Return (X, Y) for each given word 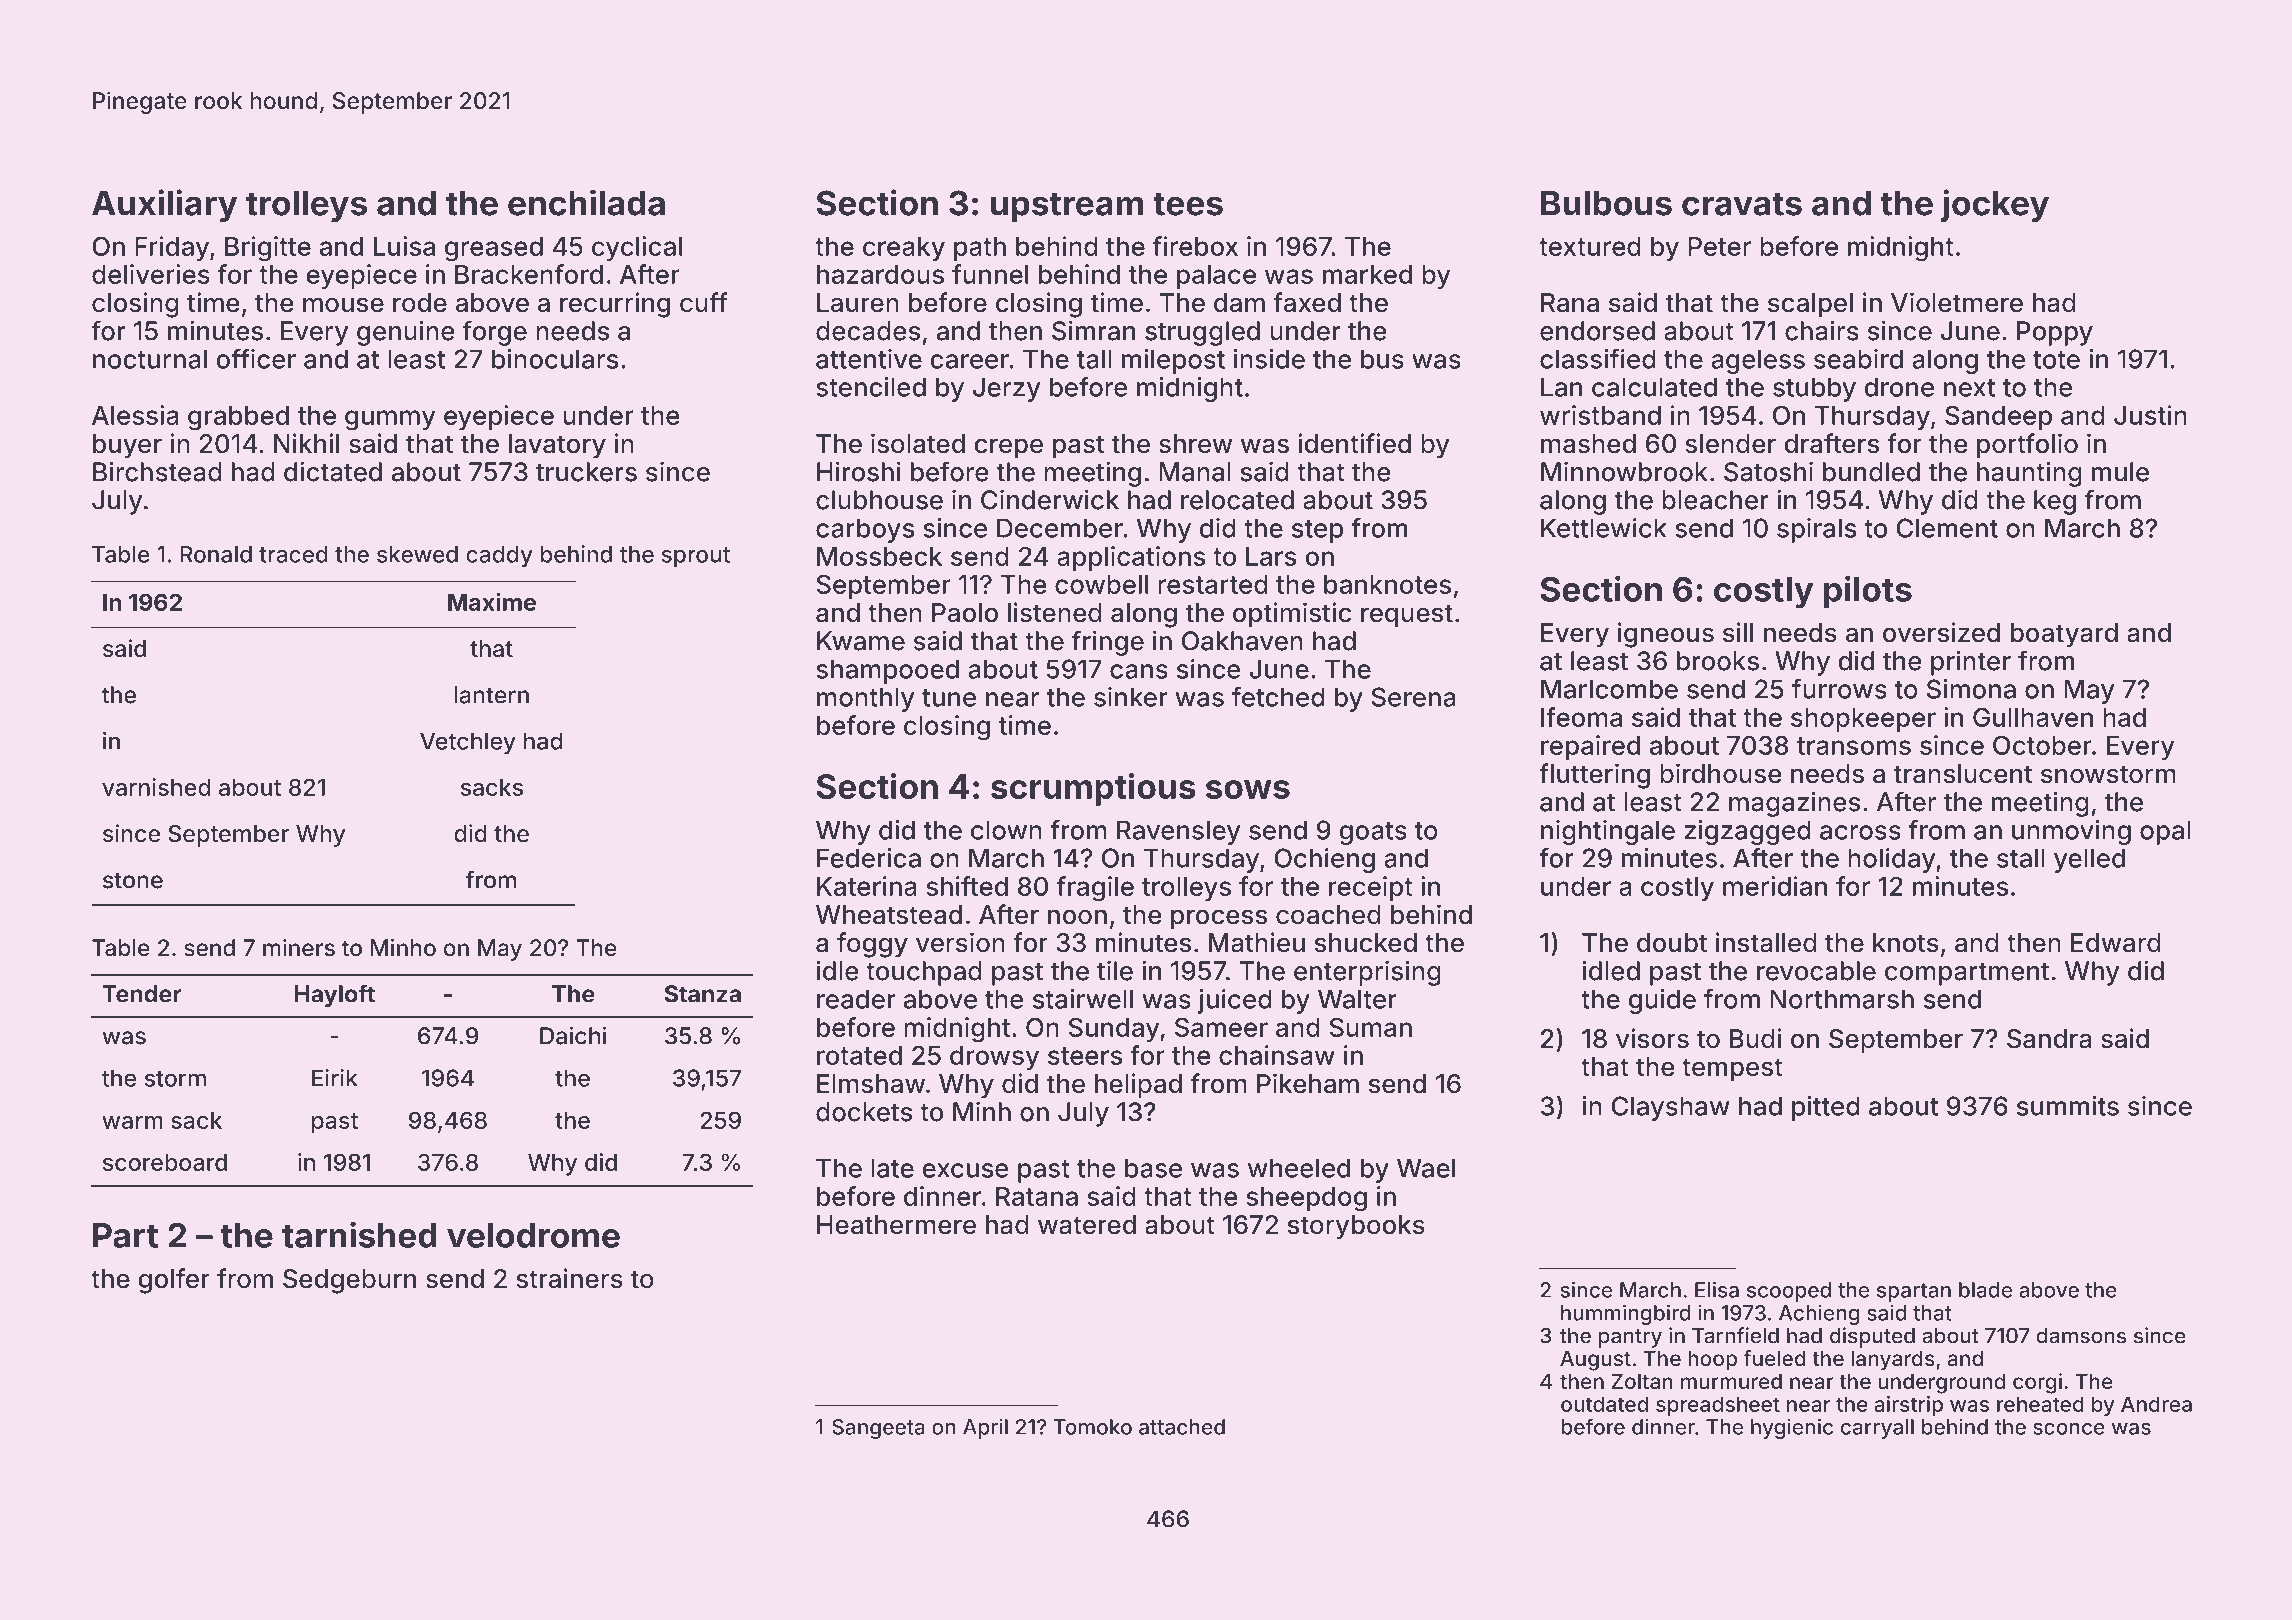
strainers (569, 1278)
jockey (1995, 205)
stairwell (1083, 999)
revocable (1816, 971)
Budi (1755, 1038)
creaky (904, 249)
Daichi (573, 1035)
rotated (859, 1055)
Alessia (135, 415)
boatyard (2064, 635)
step (1317, 531)
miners (299, 947)
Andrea (2156, 1404)
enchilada (586, 202)
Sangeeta (878, 1429)
